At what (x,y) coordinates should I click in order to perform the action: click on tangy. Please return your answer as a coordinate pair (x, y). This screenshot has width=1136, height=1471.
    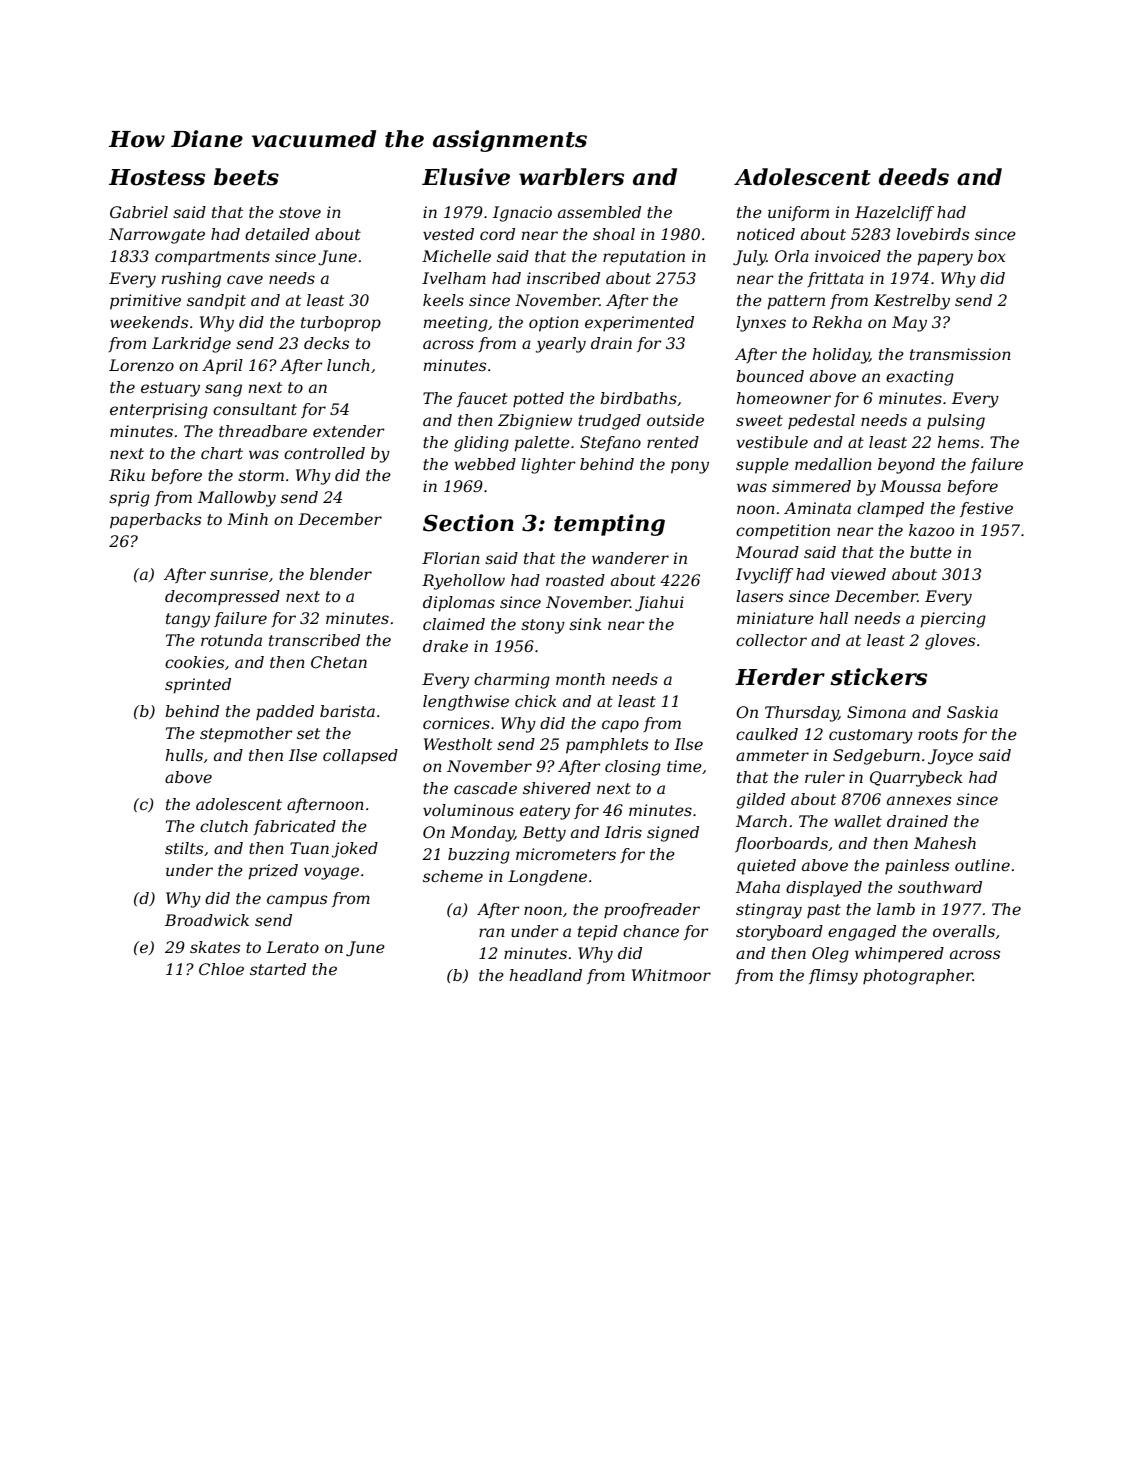
    Looking at the image, I should click on (188, 620).
